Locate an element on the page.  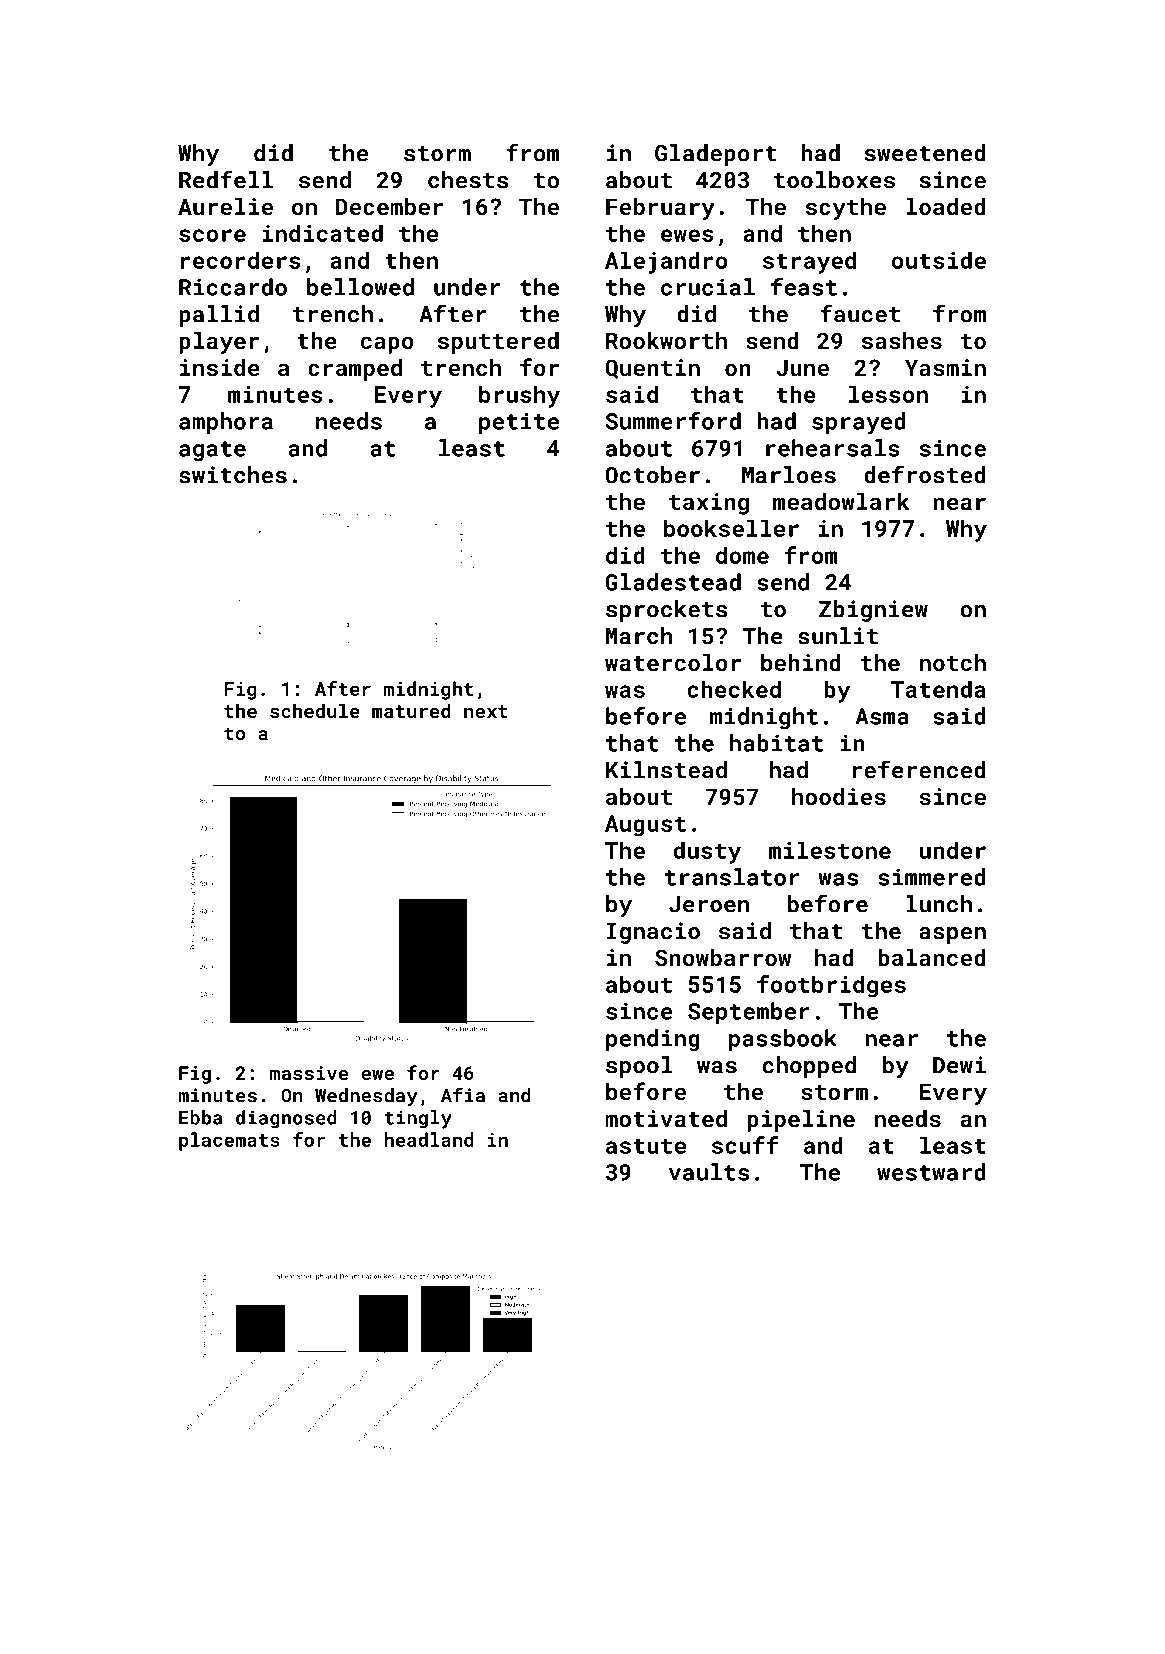
massive is located at coordinates (309, 1073).
